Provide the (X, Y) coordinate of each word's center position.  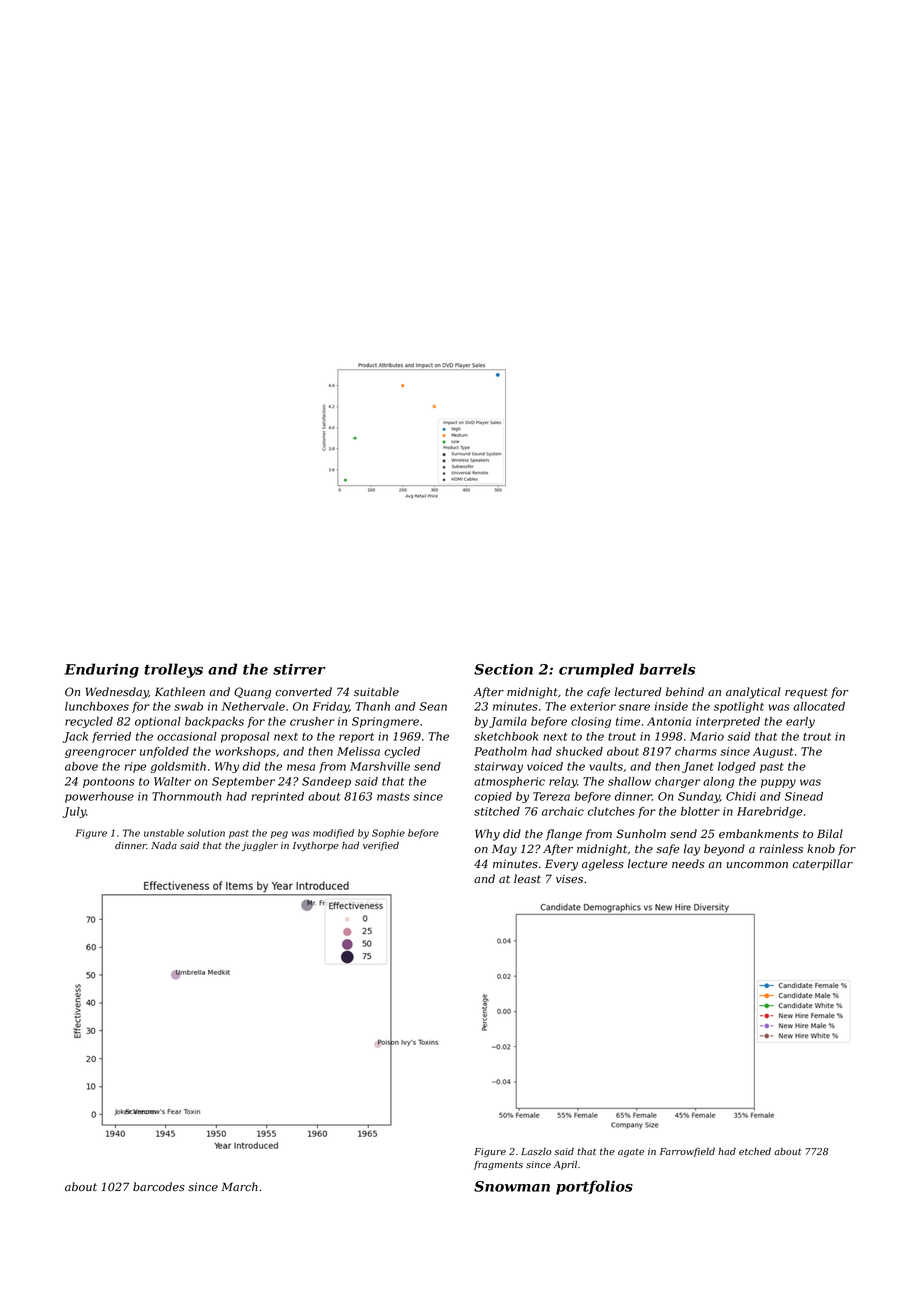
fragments (498, 1165)
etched (755, 1151)
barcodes (159, 1187)
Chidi (741, 796)
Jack (75, 737)
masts (393, 797)
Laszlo (536, 1151)
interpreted (728, 722)
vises (569, 879)
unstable (164, 833)
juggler (259, 846)
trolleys (173, 670)
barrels (667, 669)
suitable (376, 691)
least (527, 878)
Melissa (358, 751)
